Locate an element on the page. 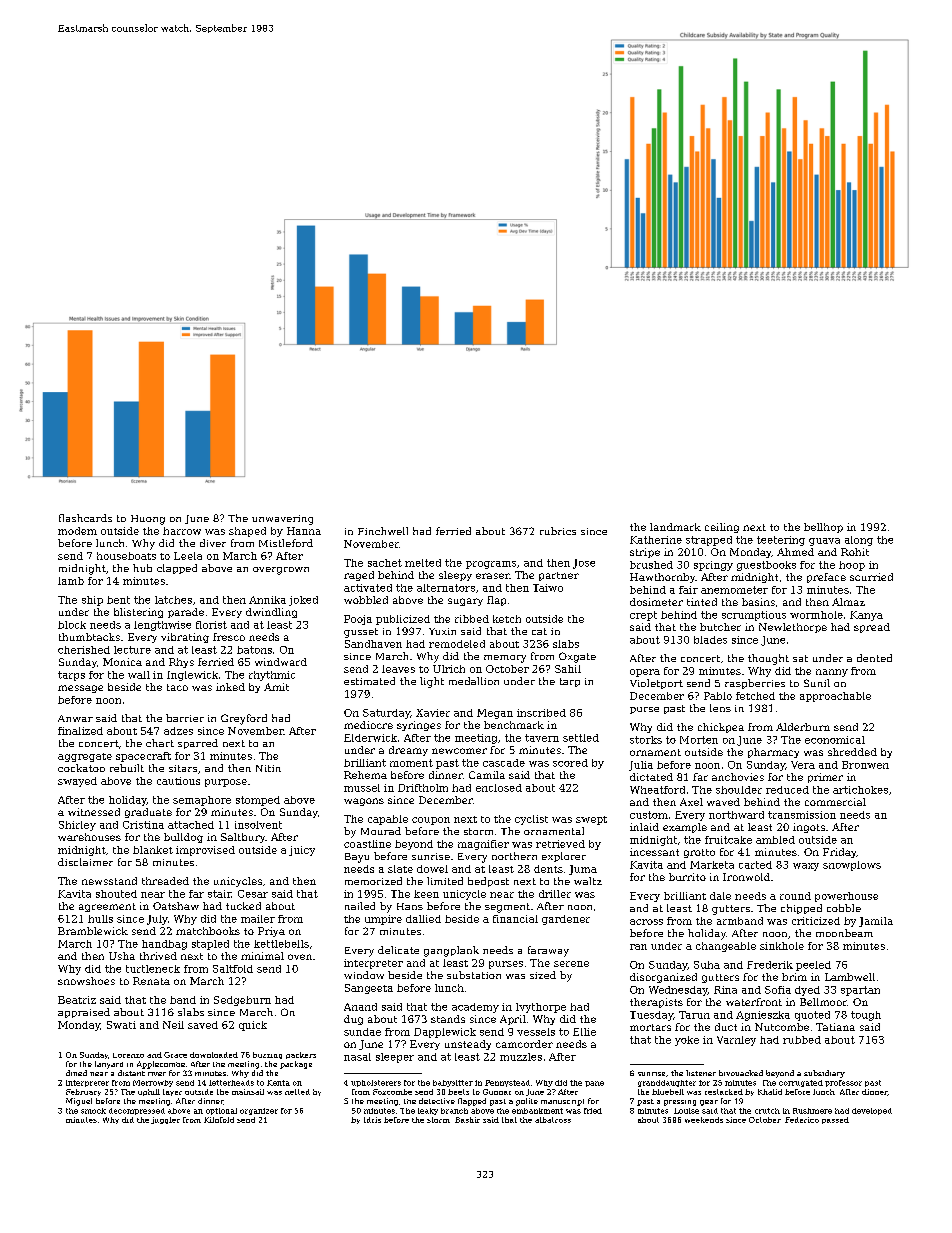 The height and width of the image is (1233, 952). landmark is located at coordinates (675, 527).
